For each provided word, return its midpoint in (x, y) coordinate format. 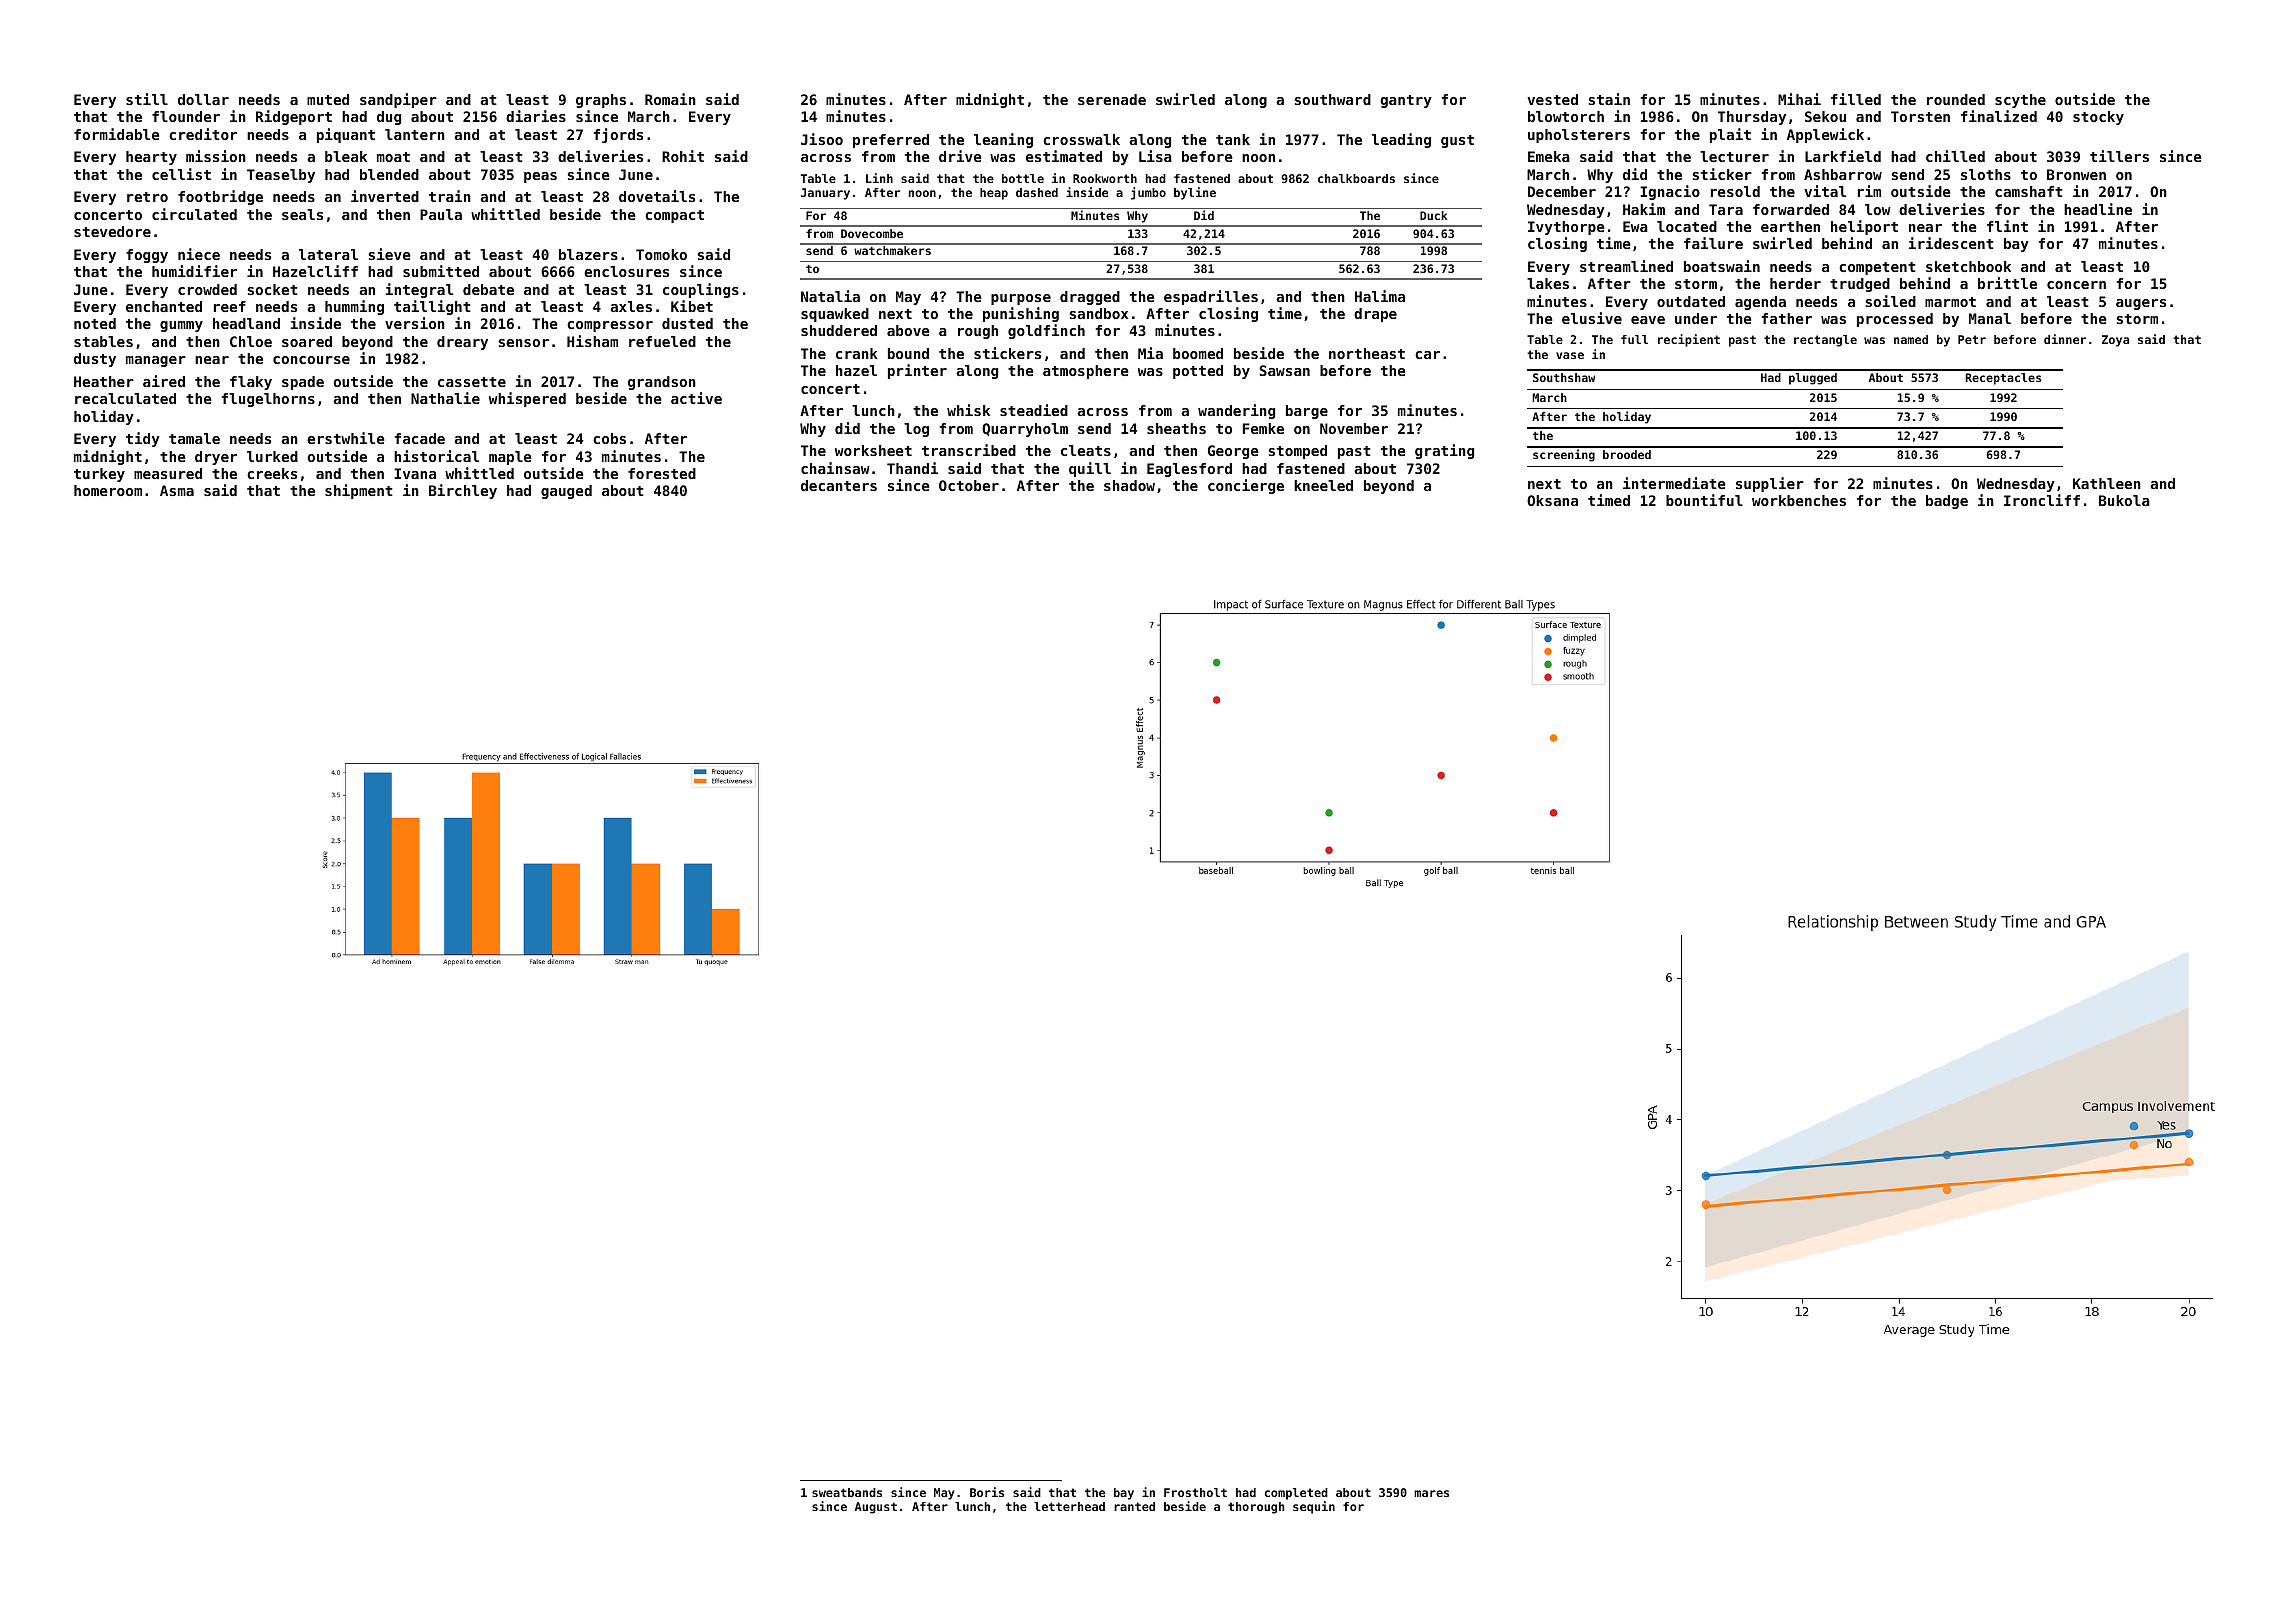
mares (1431, 1493)
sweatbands (847, 1492)
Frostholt (1195, 1492)
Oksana (1552, 500)
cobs (609, 438)
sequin (1314, 1507)
